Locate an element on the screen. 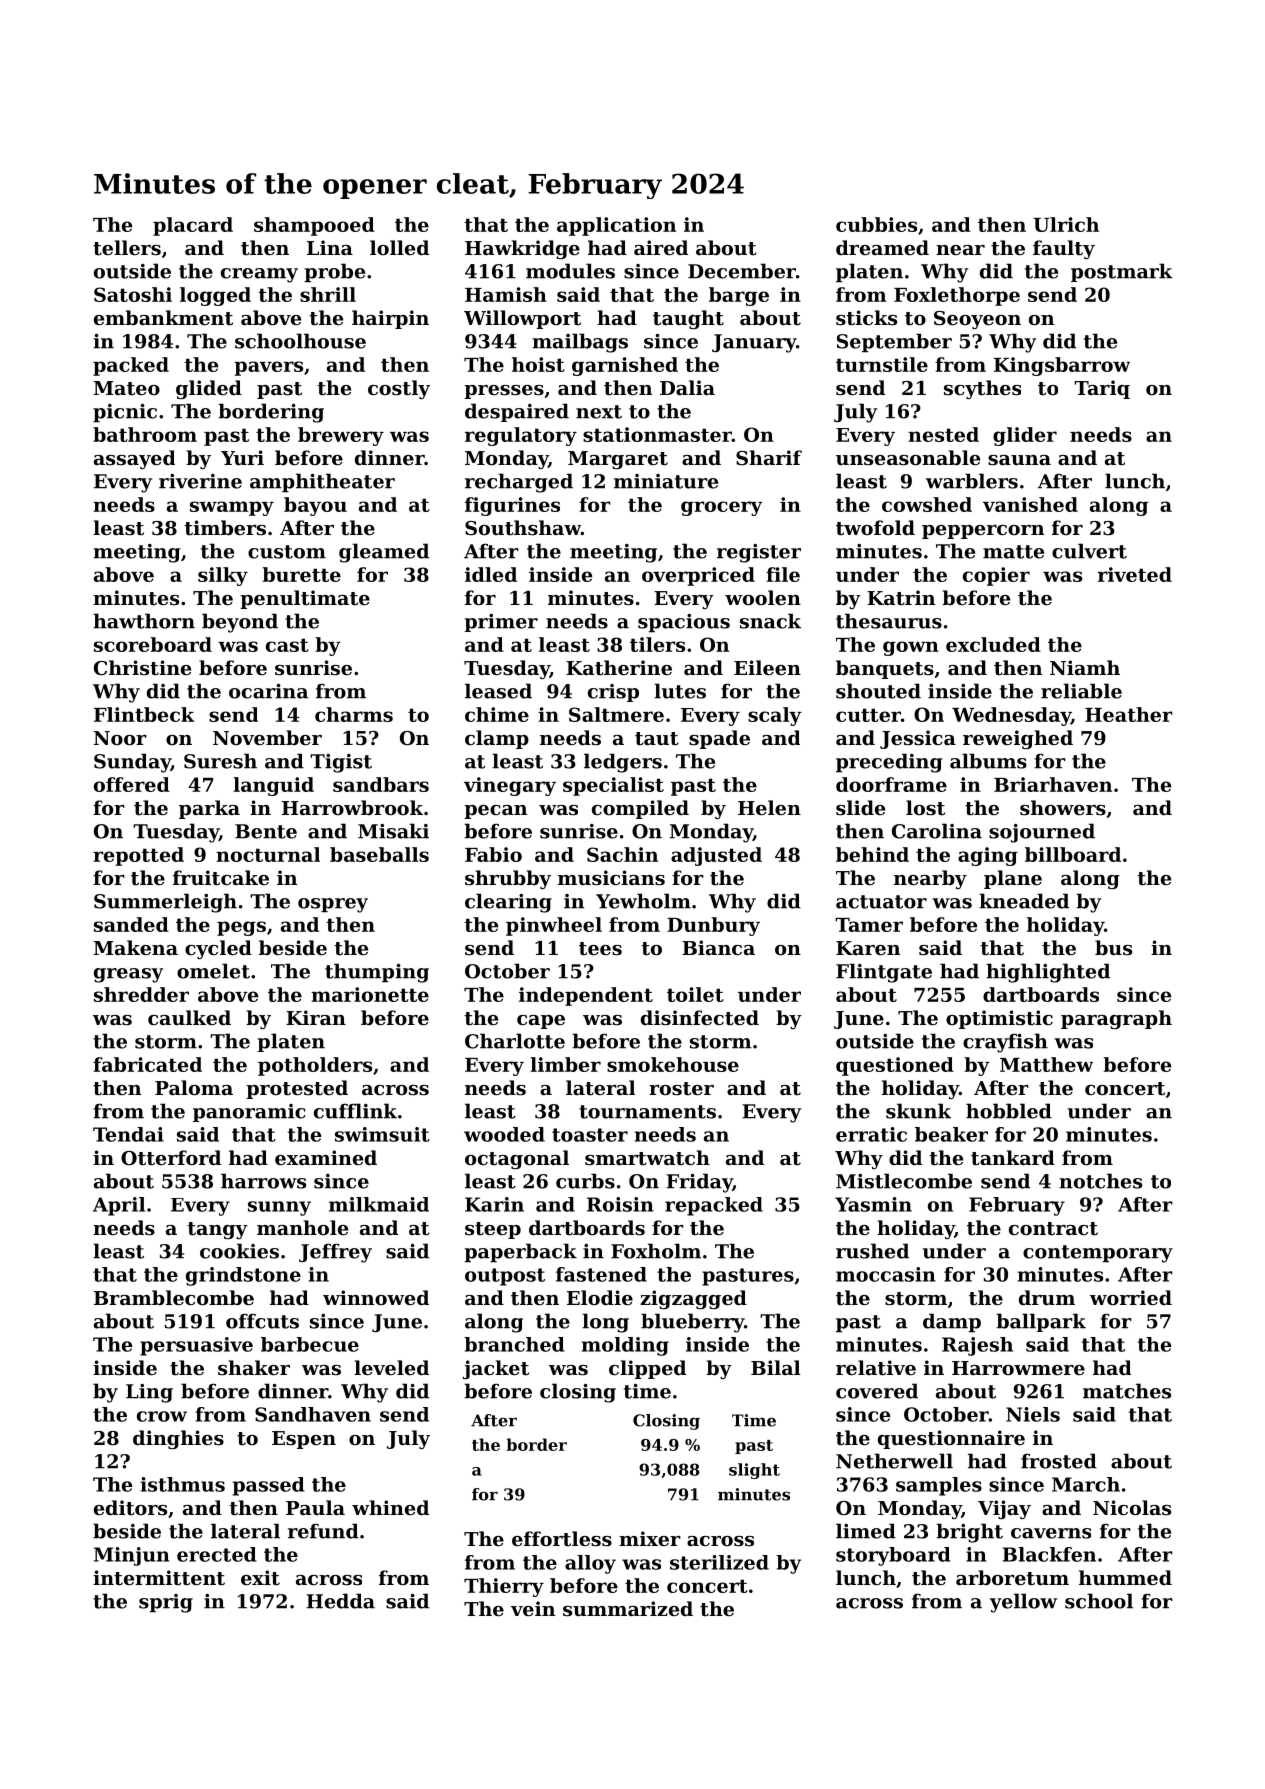 The width and height of the screenshot is (1265, 1789). beyond is located at coordinates (240, 623).
